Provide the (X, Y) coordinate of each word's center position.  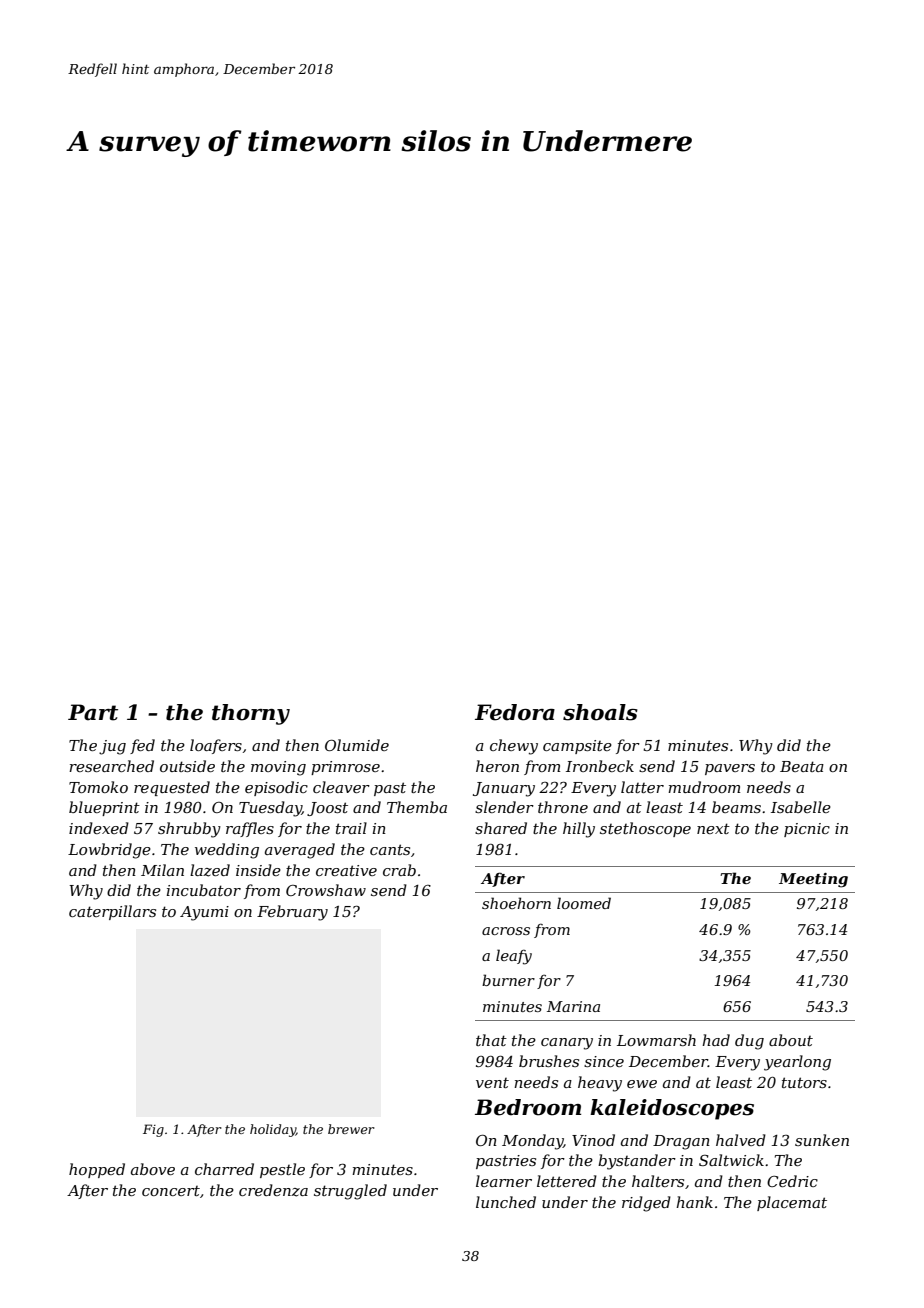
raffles (250, 829)
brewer (351, 1129)
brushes (549, 1061)
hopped (97, 1170)
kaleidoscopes (672, 1109)
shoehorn (516, 903)
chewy (514, 747)
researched (111, 766)
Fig (153, 1130)
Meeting (813, 880)
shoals (600, 712)
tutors (804, 1082)
